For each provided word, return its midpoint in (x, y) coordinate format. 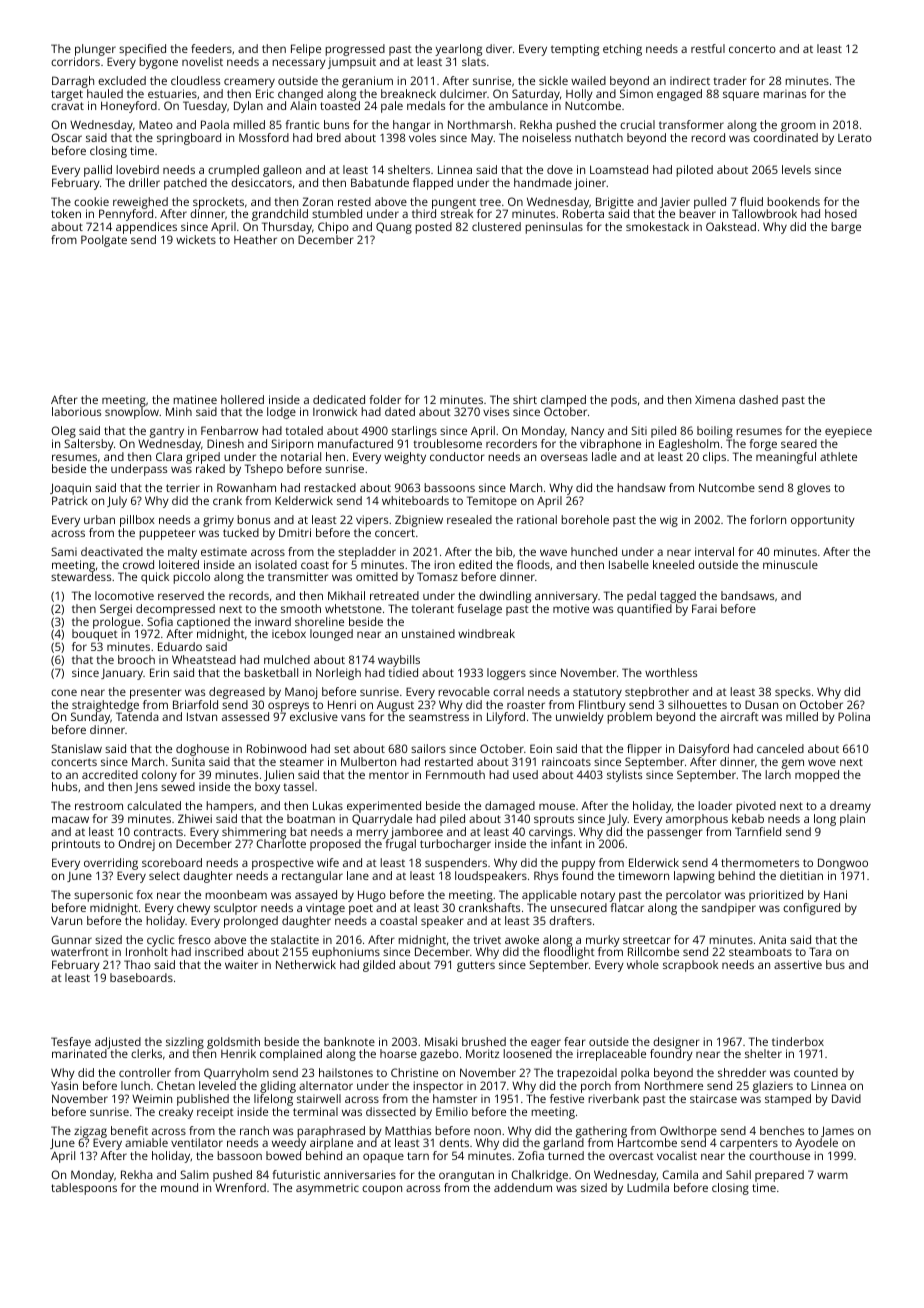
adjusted (118, 1043)
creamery (249, 83)
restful (708, 48)
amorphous (697, 820)
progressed (355, 50)
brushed (484, 1041)
